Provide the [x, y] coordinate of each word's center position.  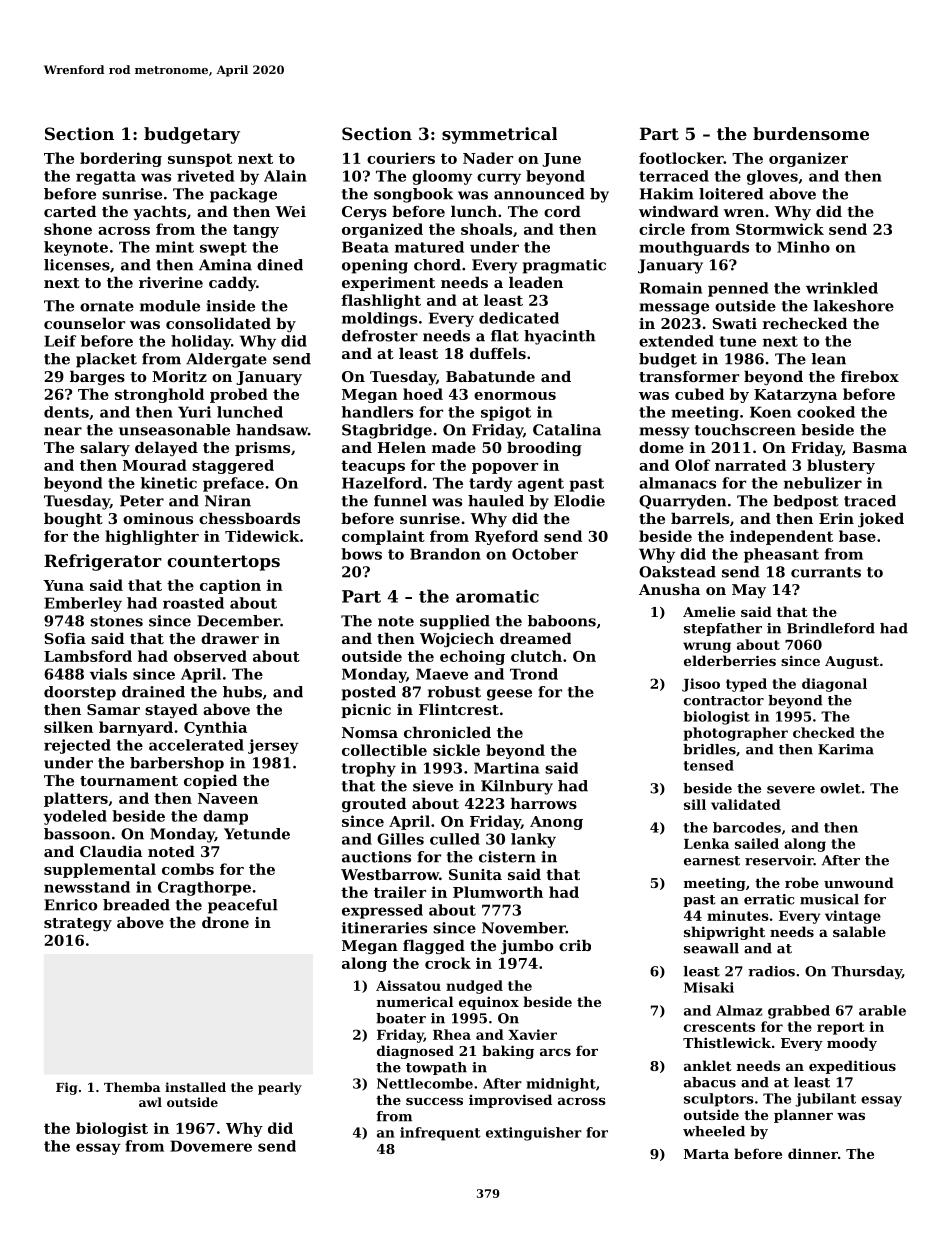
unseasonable [174, 430]
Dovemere [211, 1146]
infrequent [440, 1134]
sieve [433, 786]
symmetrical [499, 135]
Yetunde [257, 834]
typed [746, 685]
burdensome [811, 133]
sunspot [200, 160]
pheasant [781, 555]
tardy [491, 484]
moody [852, 1044]
